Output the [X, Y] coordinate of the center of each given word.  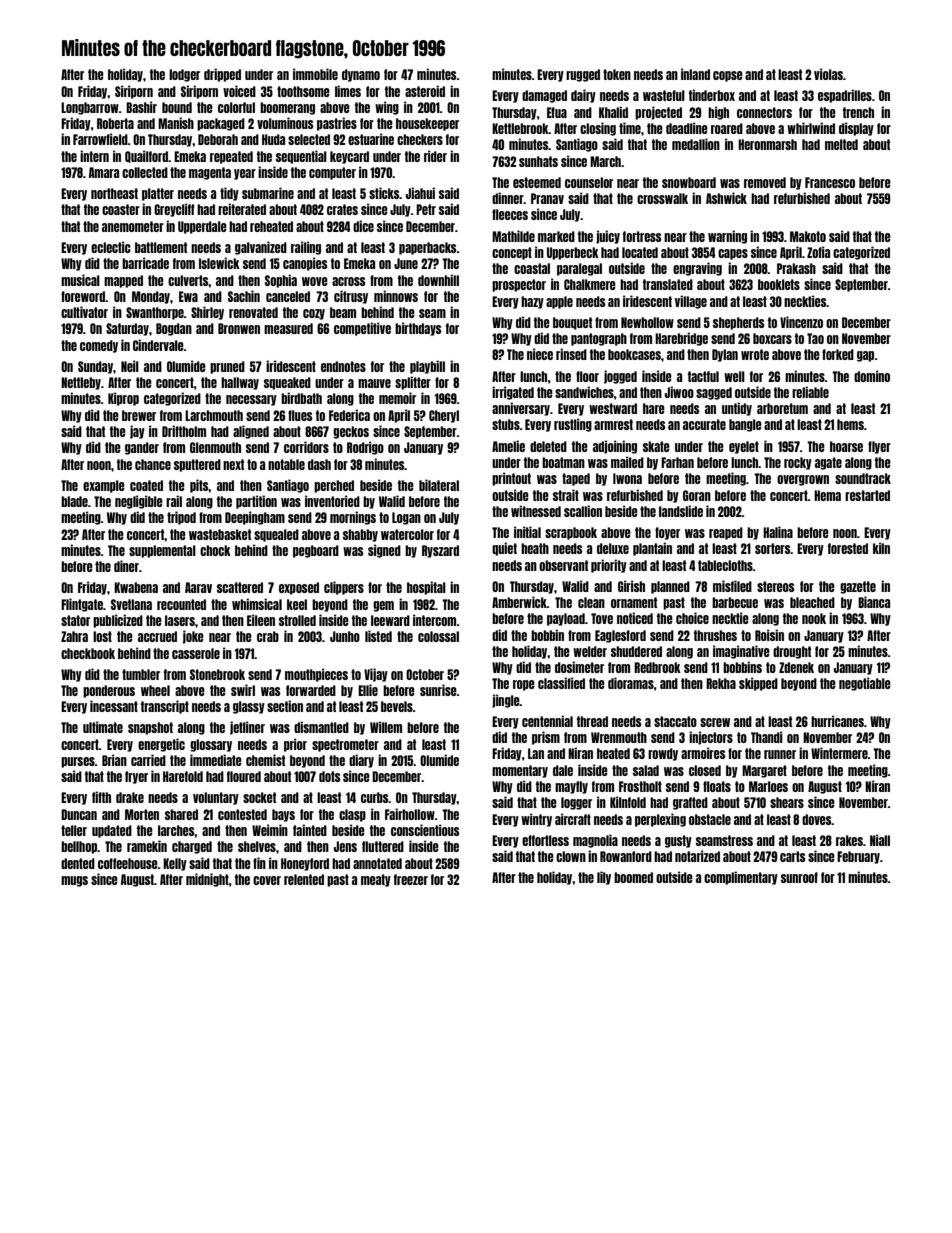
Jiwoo [679, 392]
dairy [583, 96]
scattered [240, 587]
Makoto [808, 236]
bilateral [439, 485]
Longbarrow [90, 108]
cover [267, 880]
